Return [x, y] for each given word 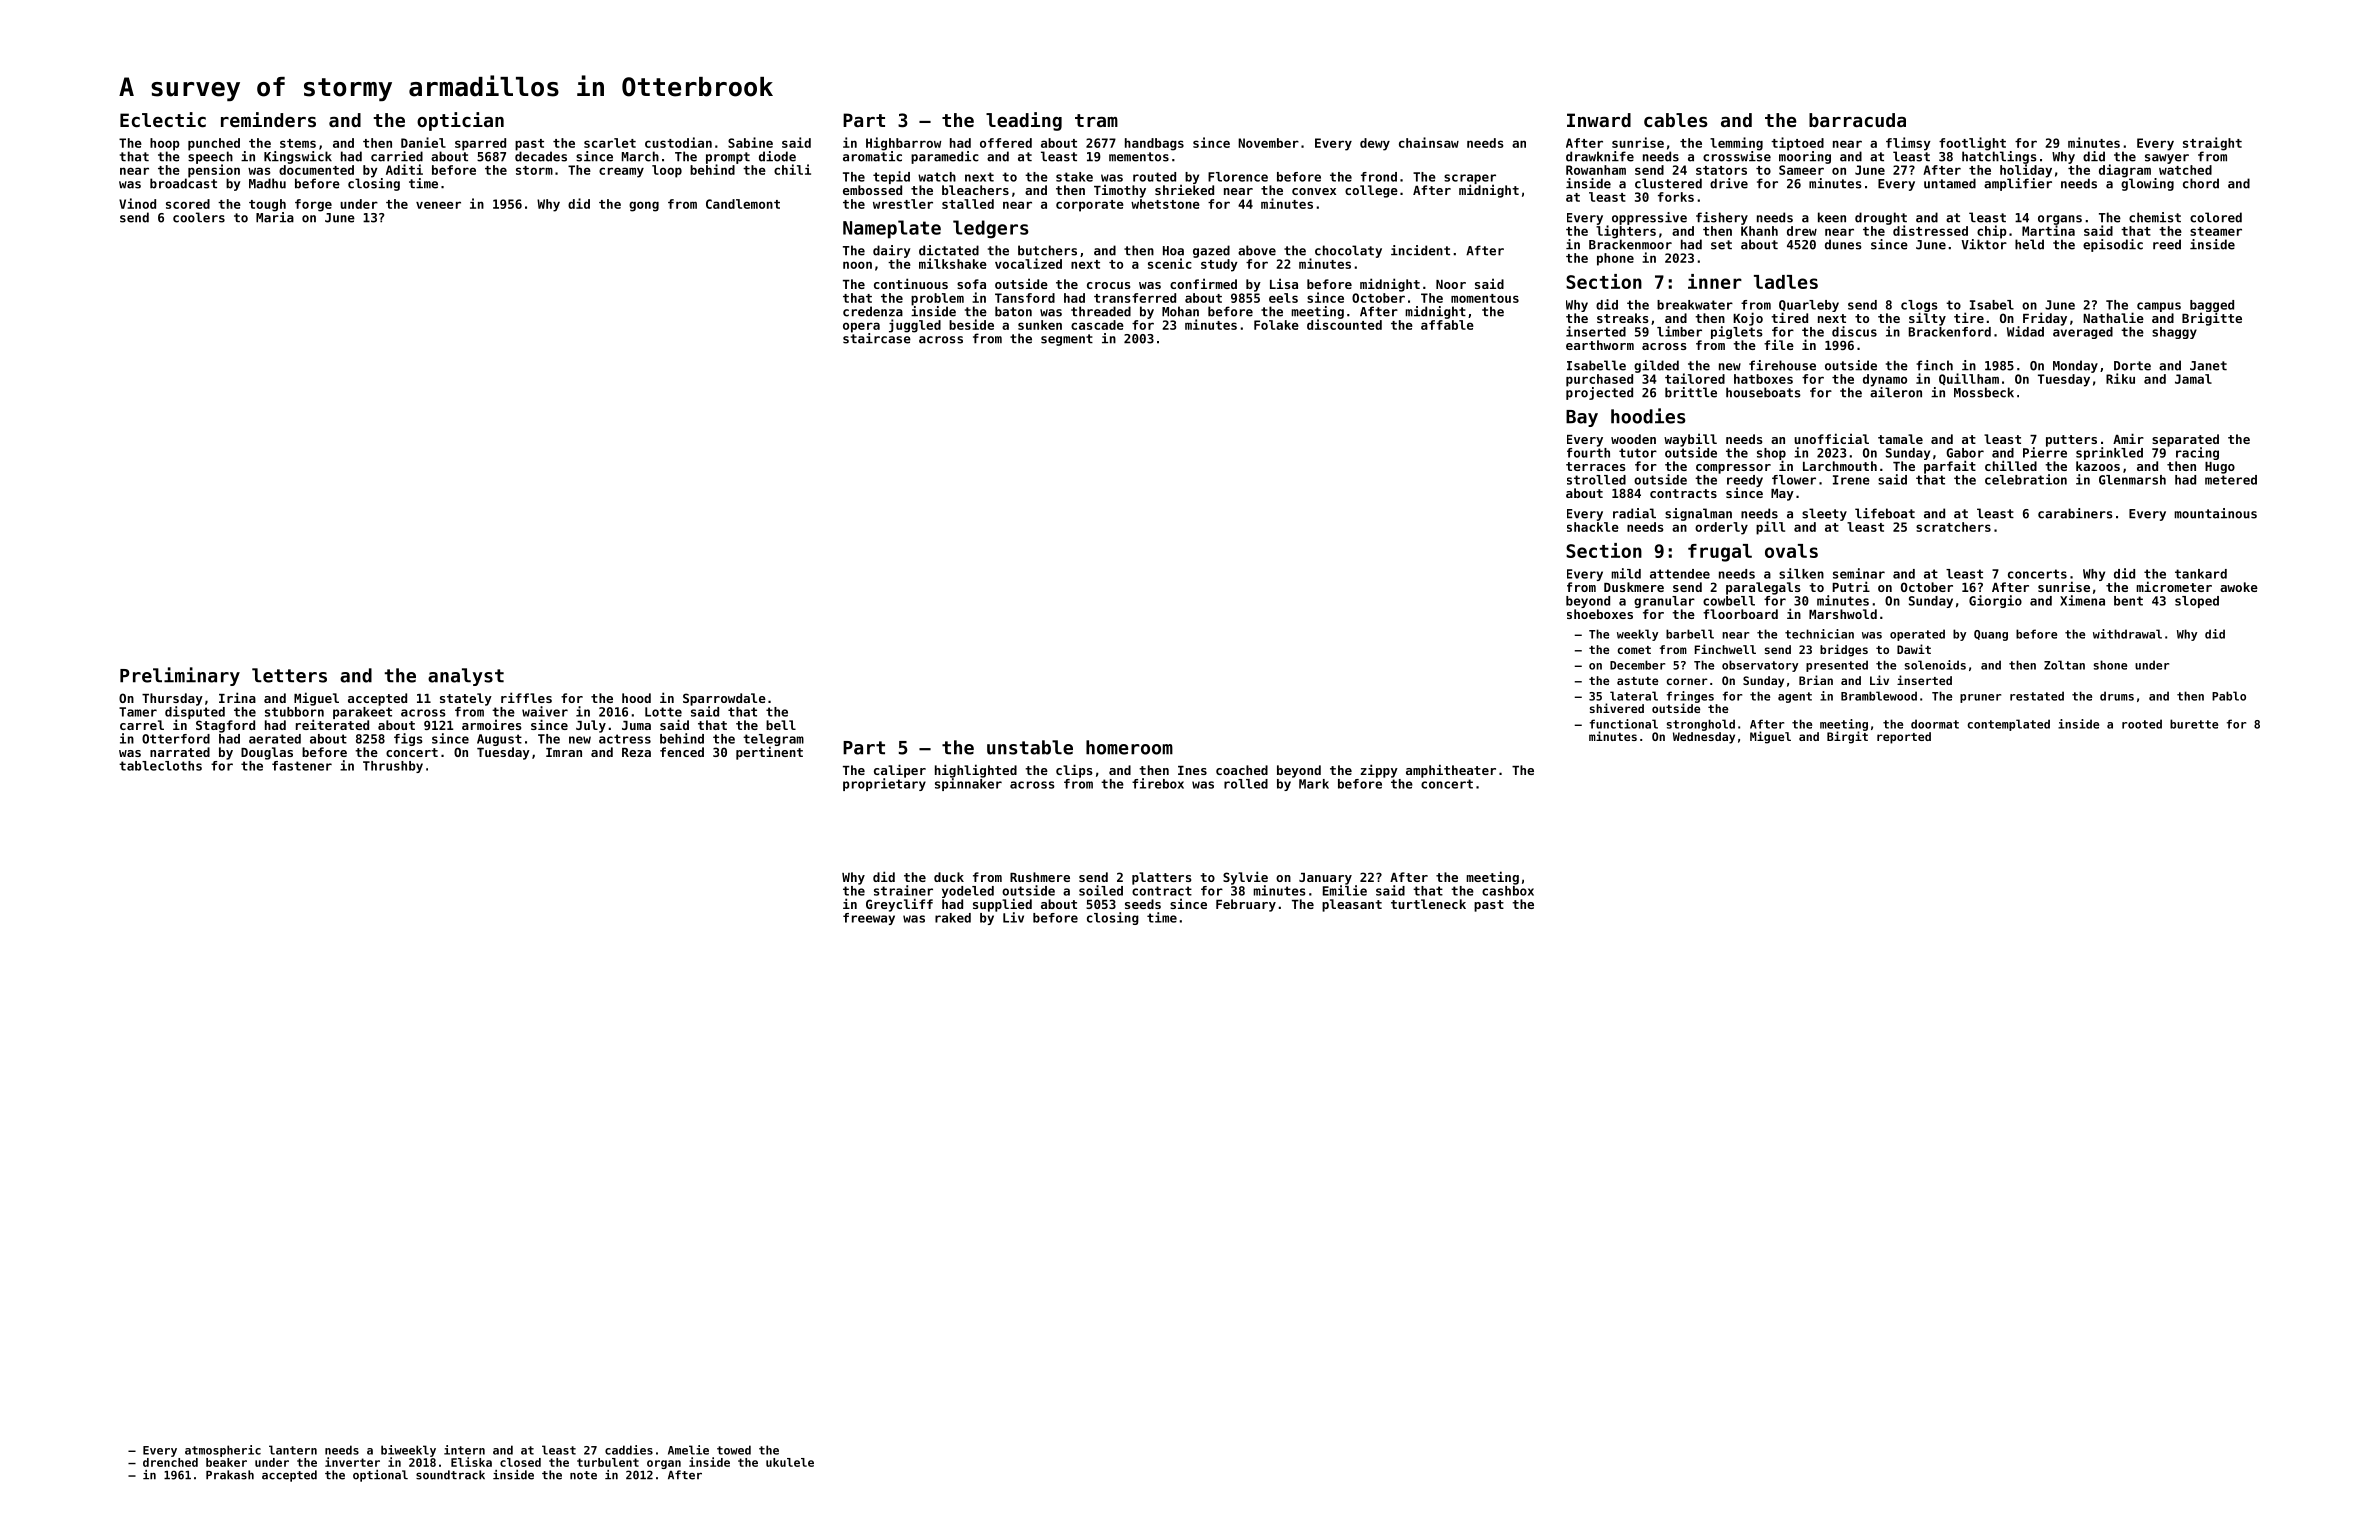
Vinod [137, 203]
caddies [629, 1450]
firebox [1158, 783]
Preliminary [180, 676]
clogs [1919, 306]
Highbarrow [903, 144]
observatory [1760, 666]
